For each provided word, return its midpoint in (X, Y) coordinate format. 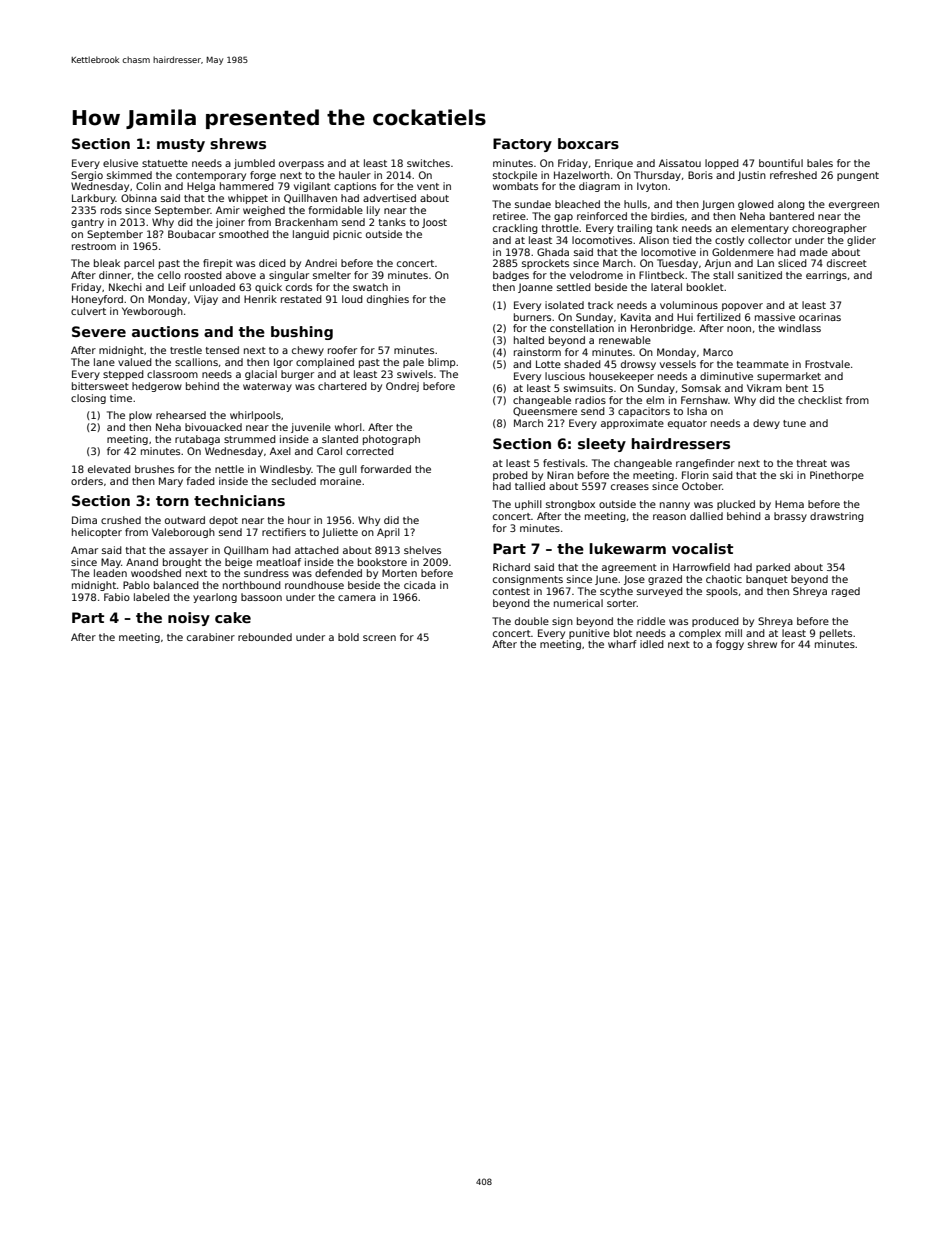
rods (111, 210)
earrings (826, 276)
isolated (564, 305)
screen (379, 638)
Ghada (553, 252)
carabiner (211, 637)
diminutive (726, 376)
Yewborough (152, 312)
